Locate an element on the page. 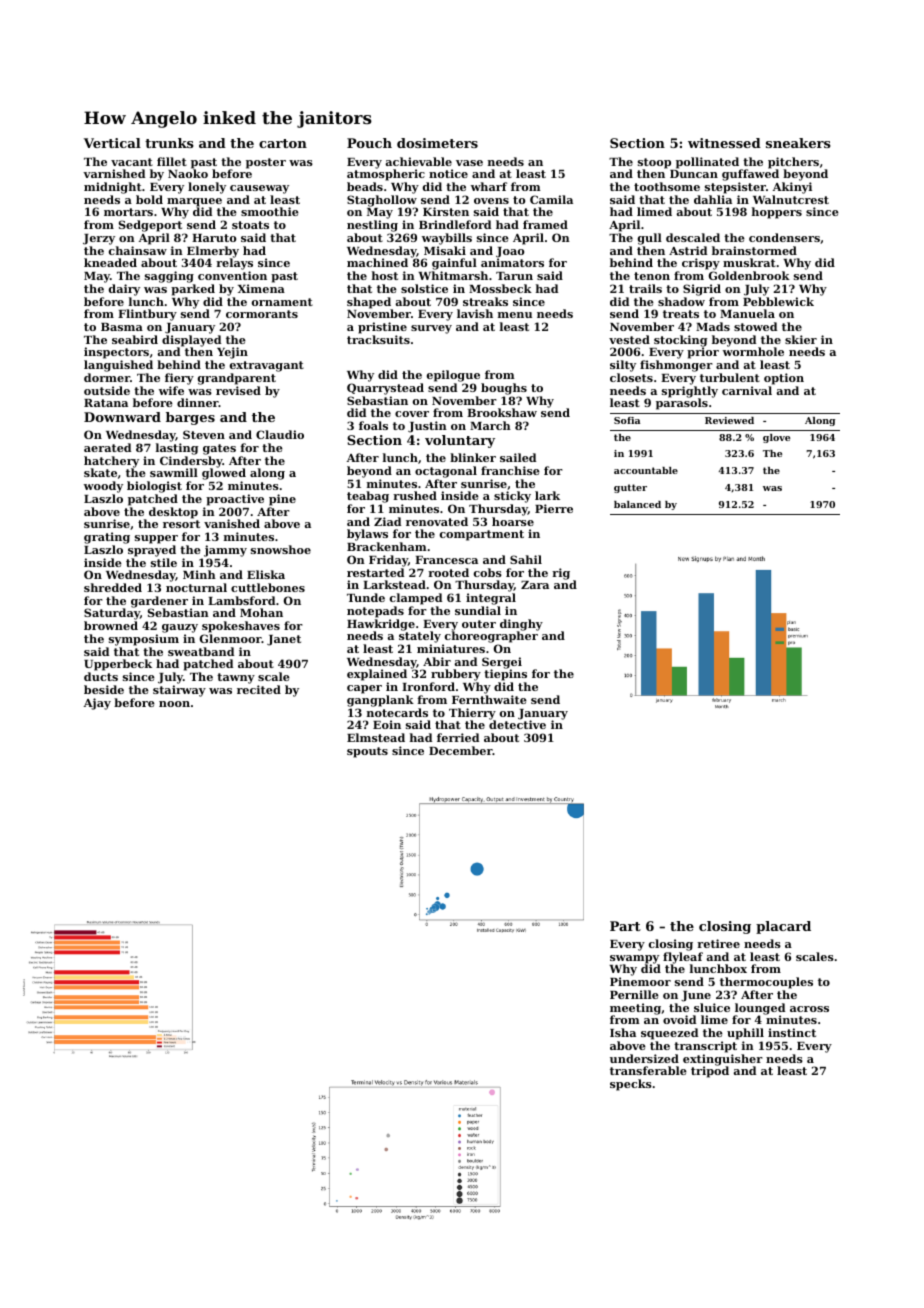 This image has width=924, height=1308. dosimeters is located at coordinates (437, 143).
